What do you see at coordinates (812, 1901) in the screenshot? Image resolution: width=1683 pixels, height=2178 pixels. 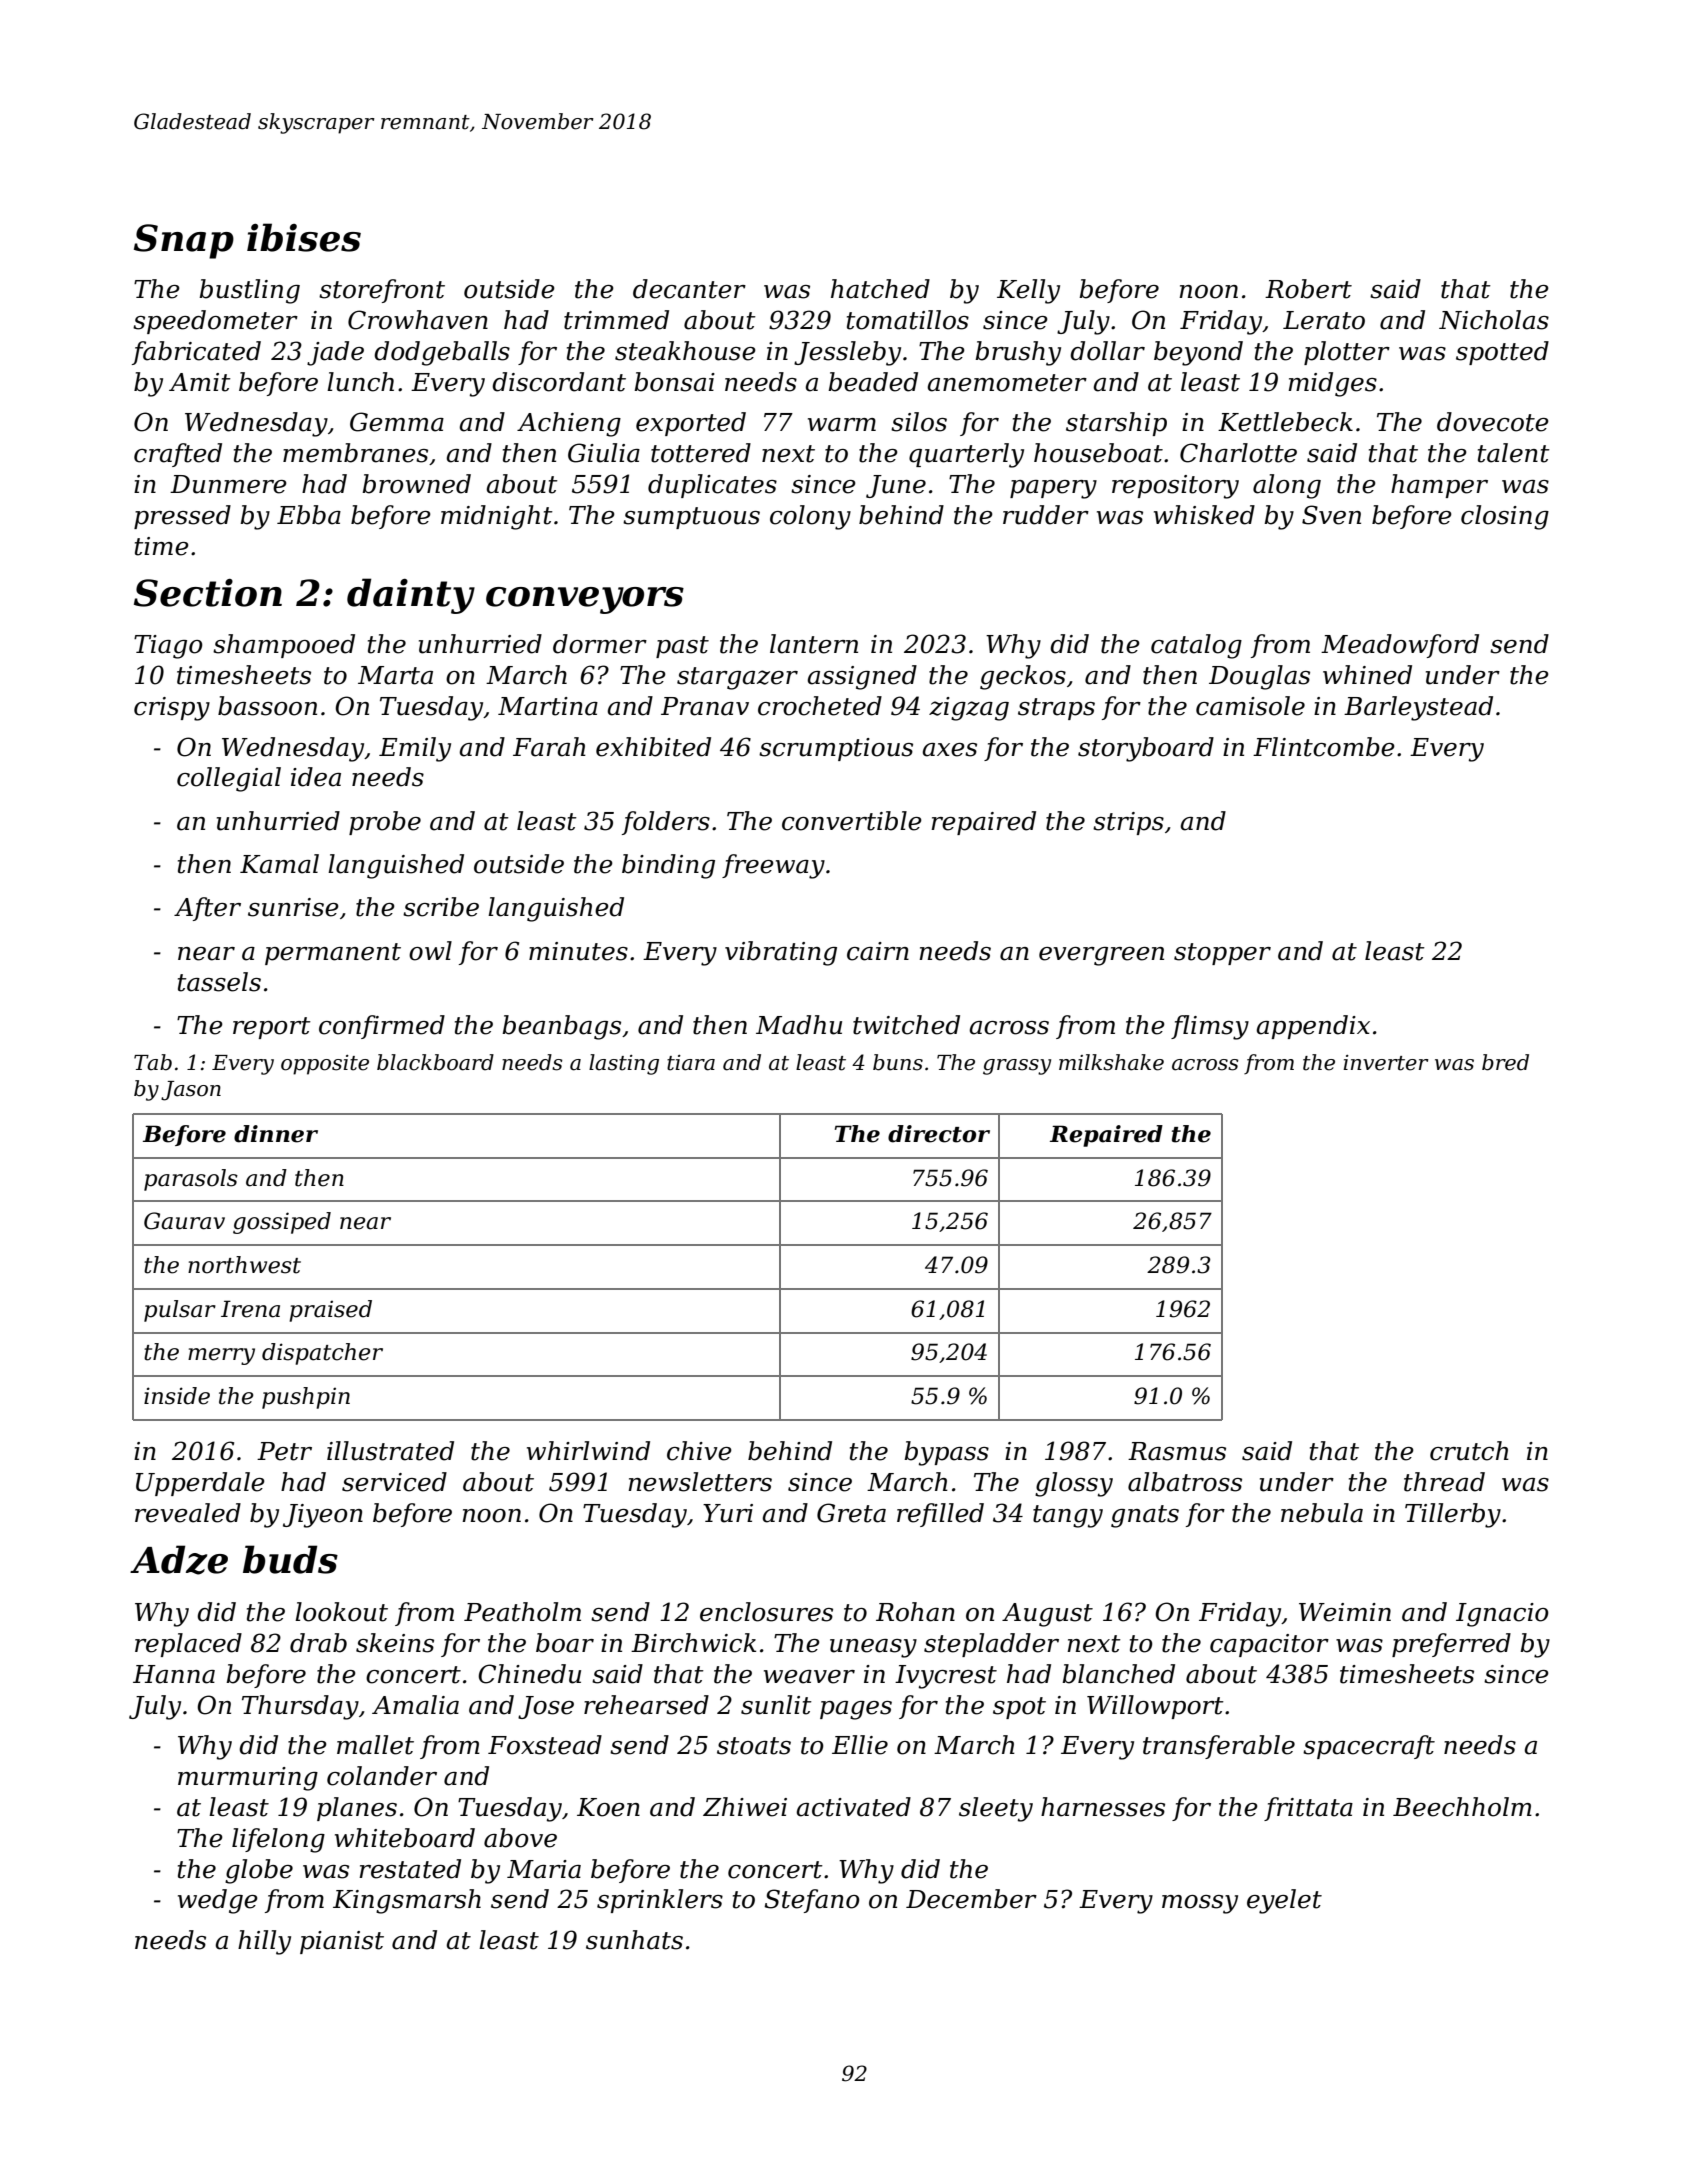 I see `Stefano` at bounding box center [812, 1901].
